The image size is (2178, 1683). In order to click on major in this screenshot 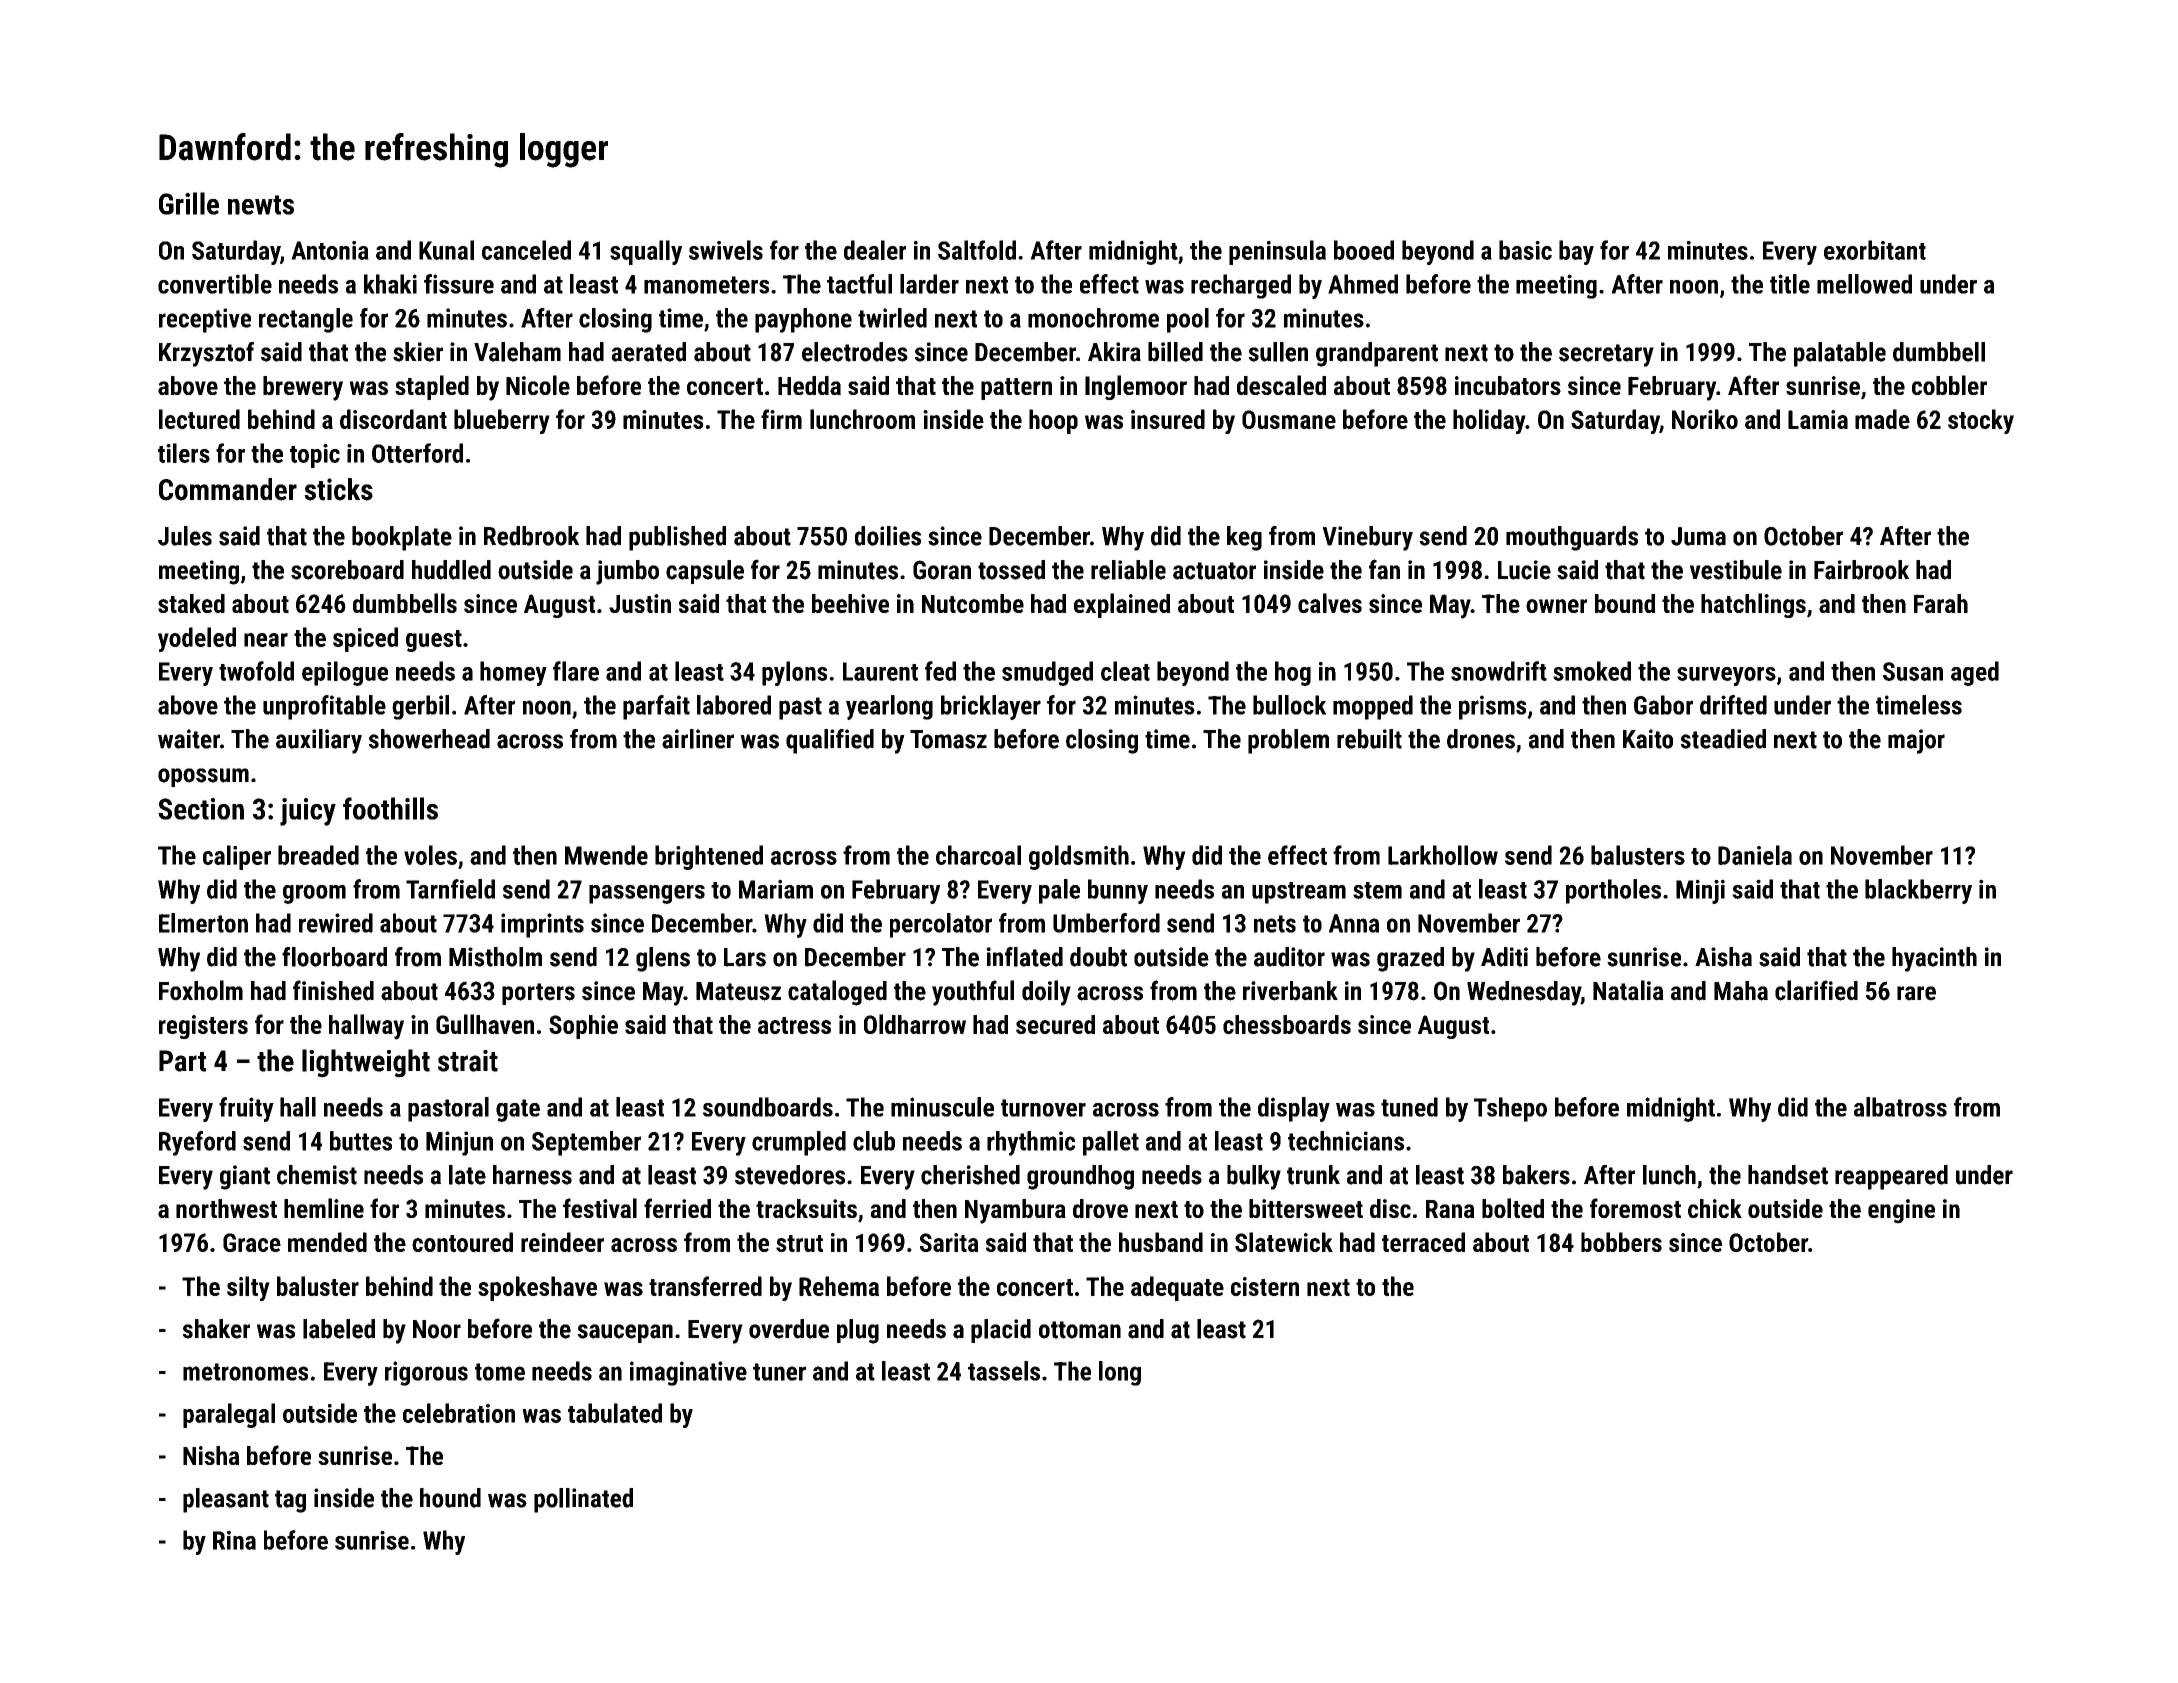, I will do `click(1916, 741)`.
